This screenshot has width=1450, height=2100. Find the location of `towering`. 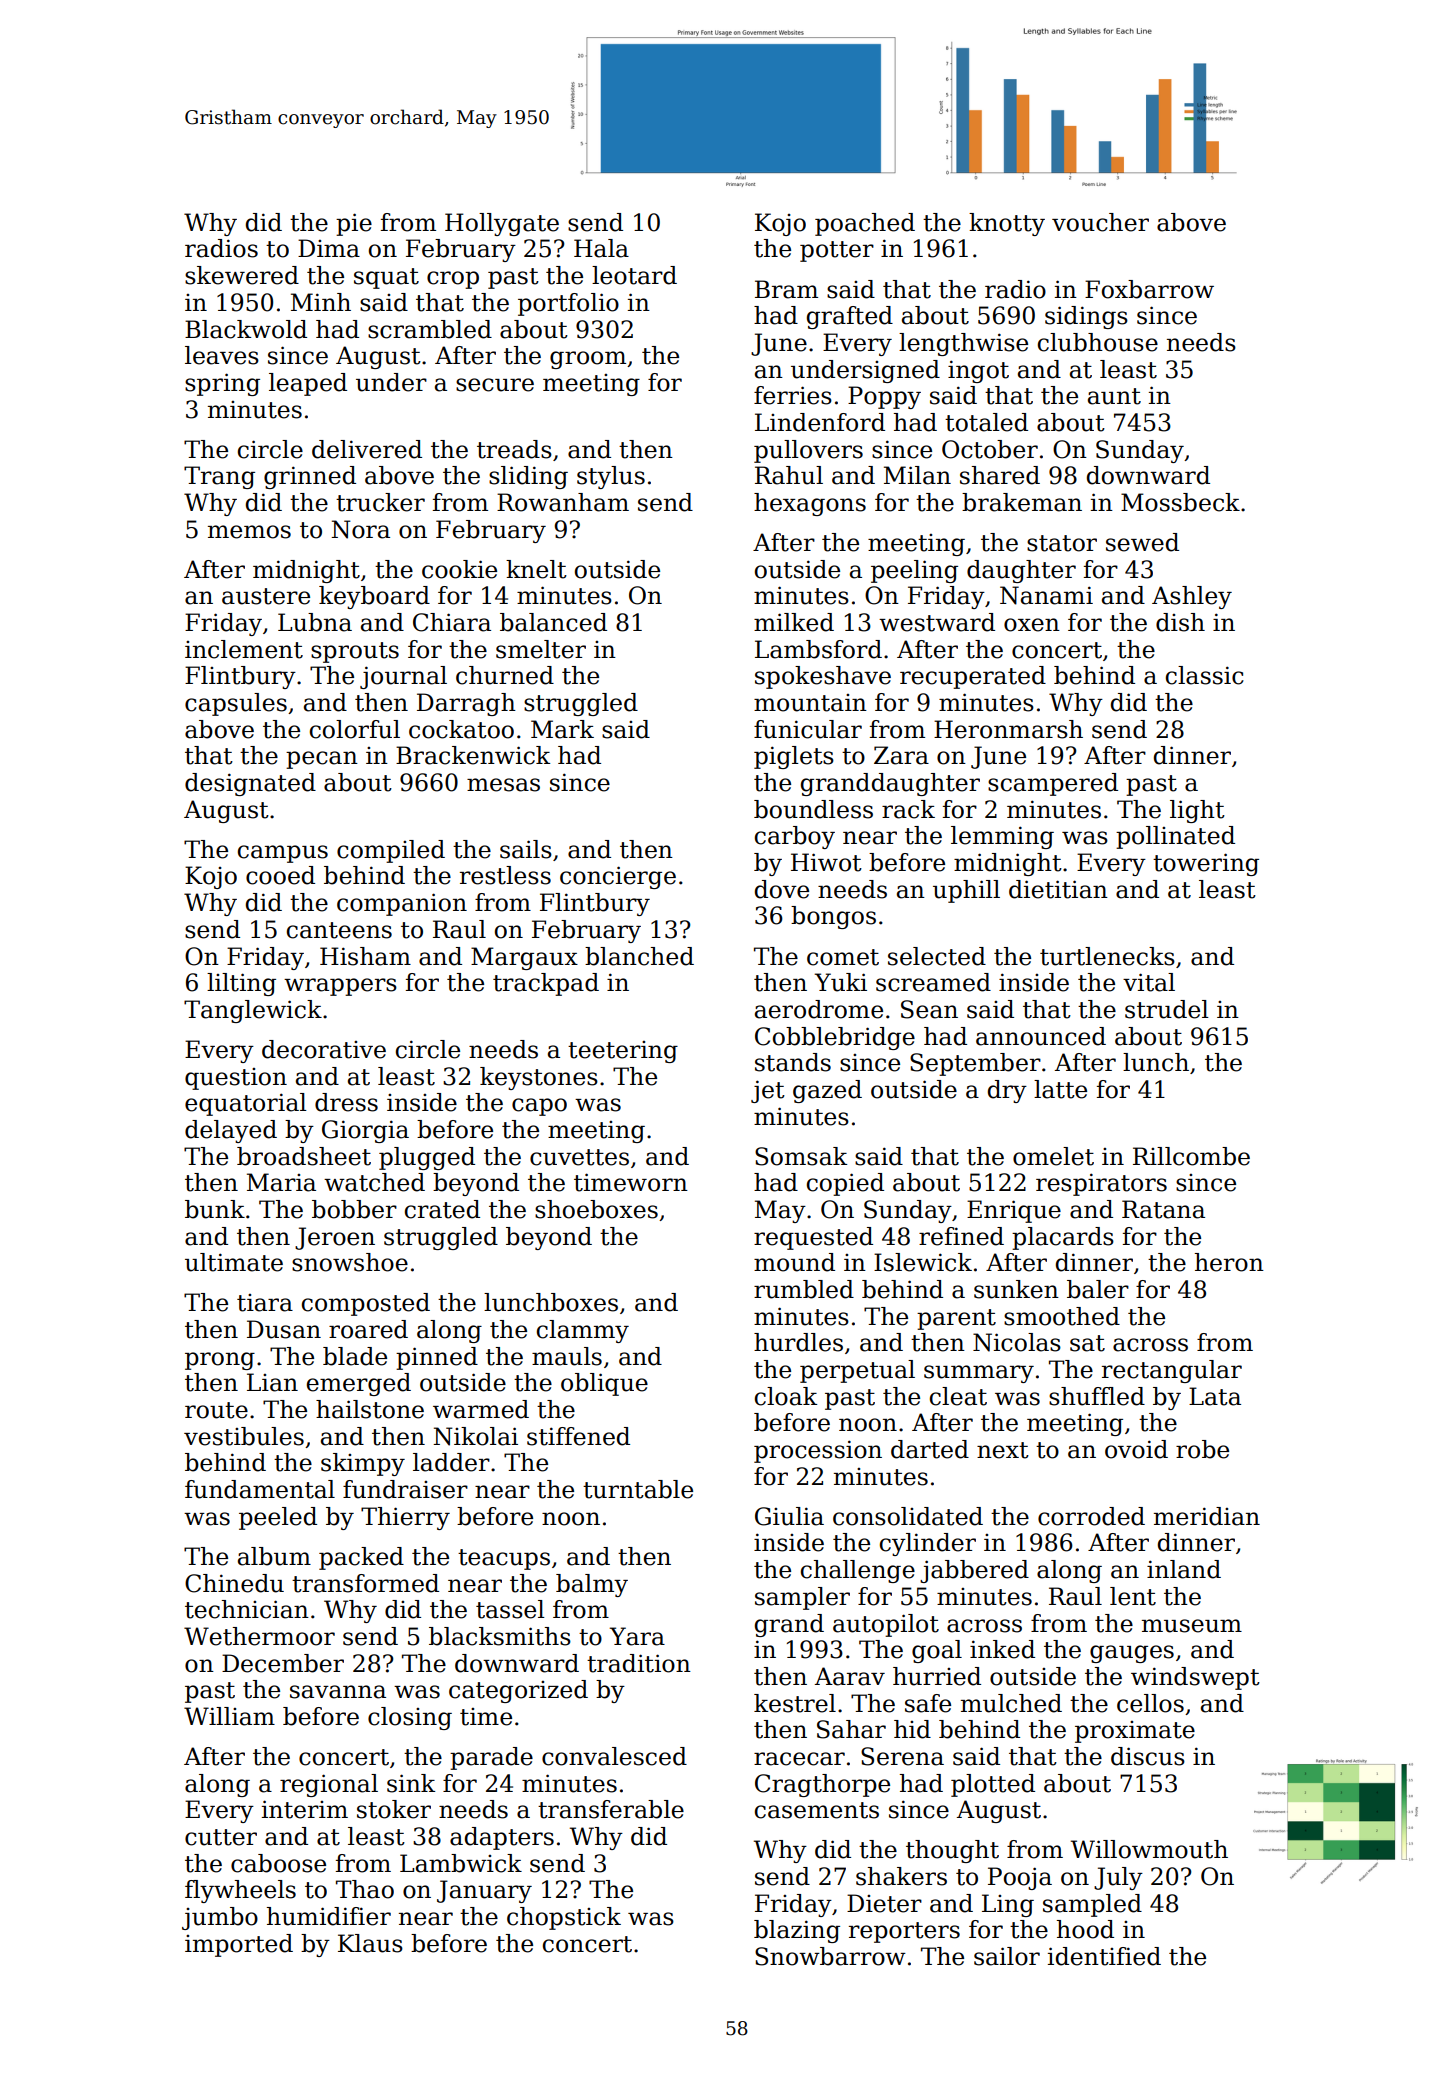

towering is located at coordinates (1206, 864).
